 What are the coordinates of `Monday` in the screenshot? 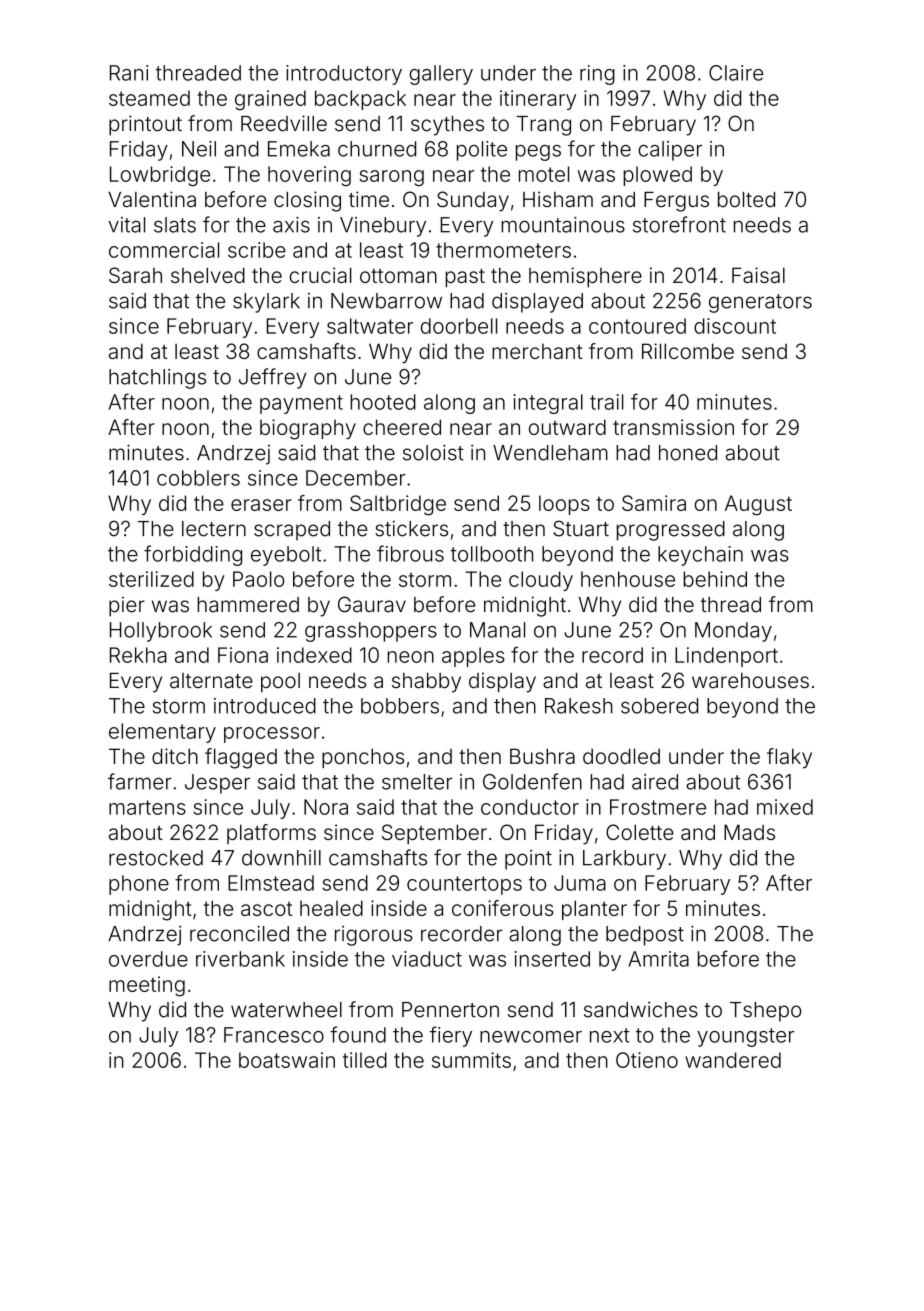 It's located at (733, 632).
